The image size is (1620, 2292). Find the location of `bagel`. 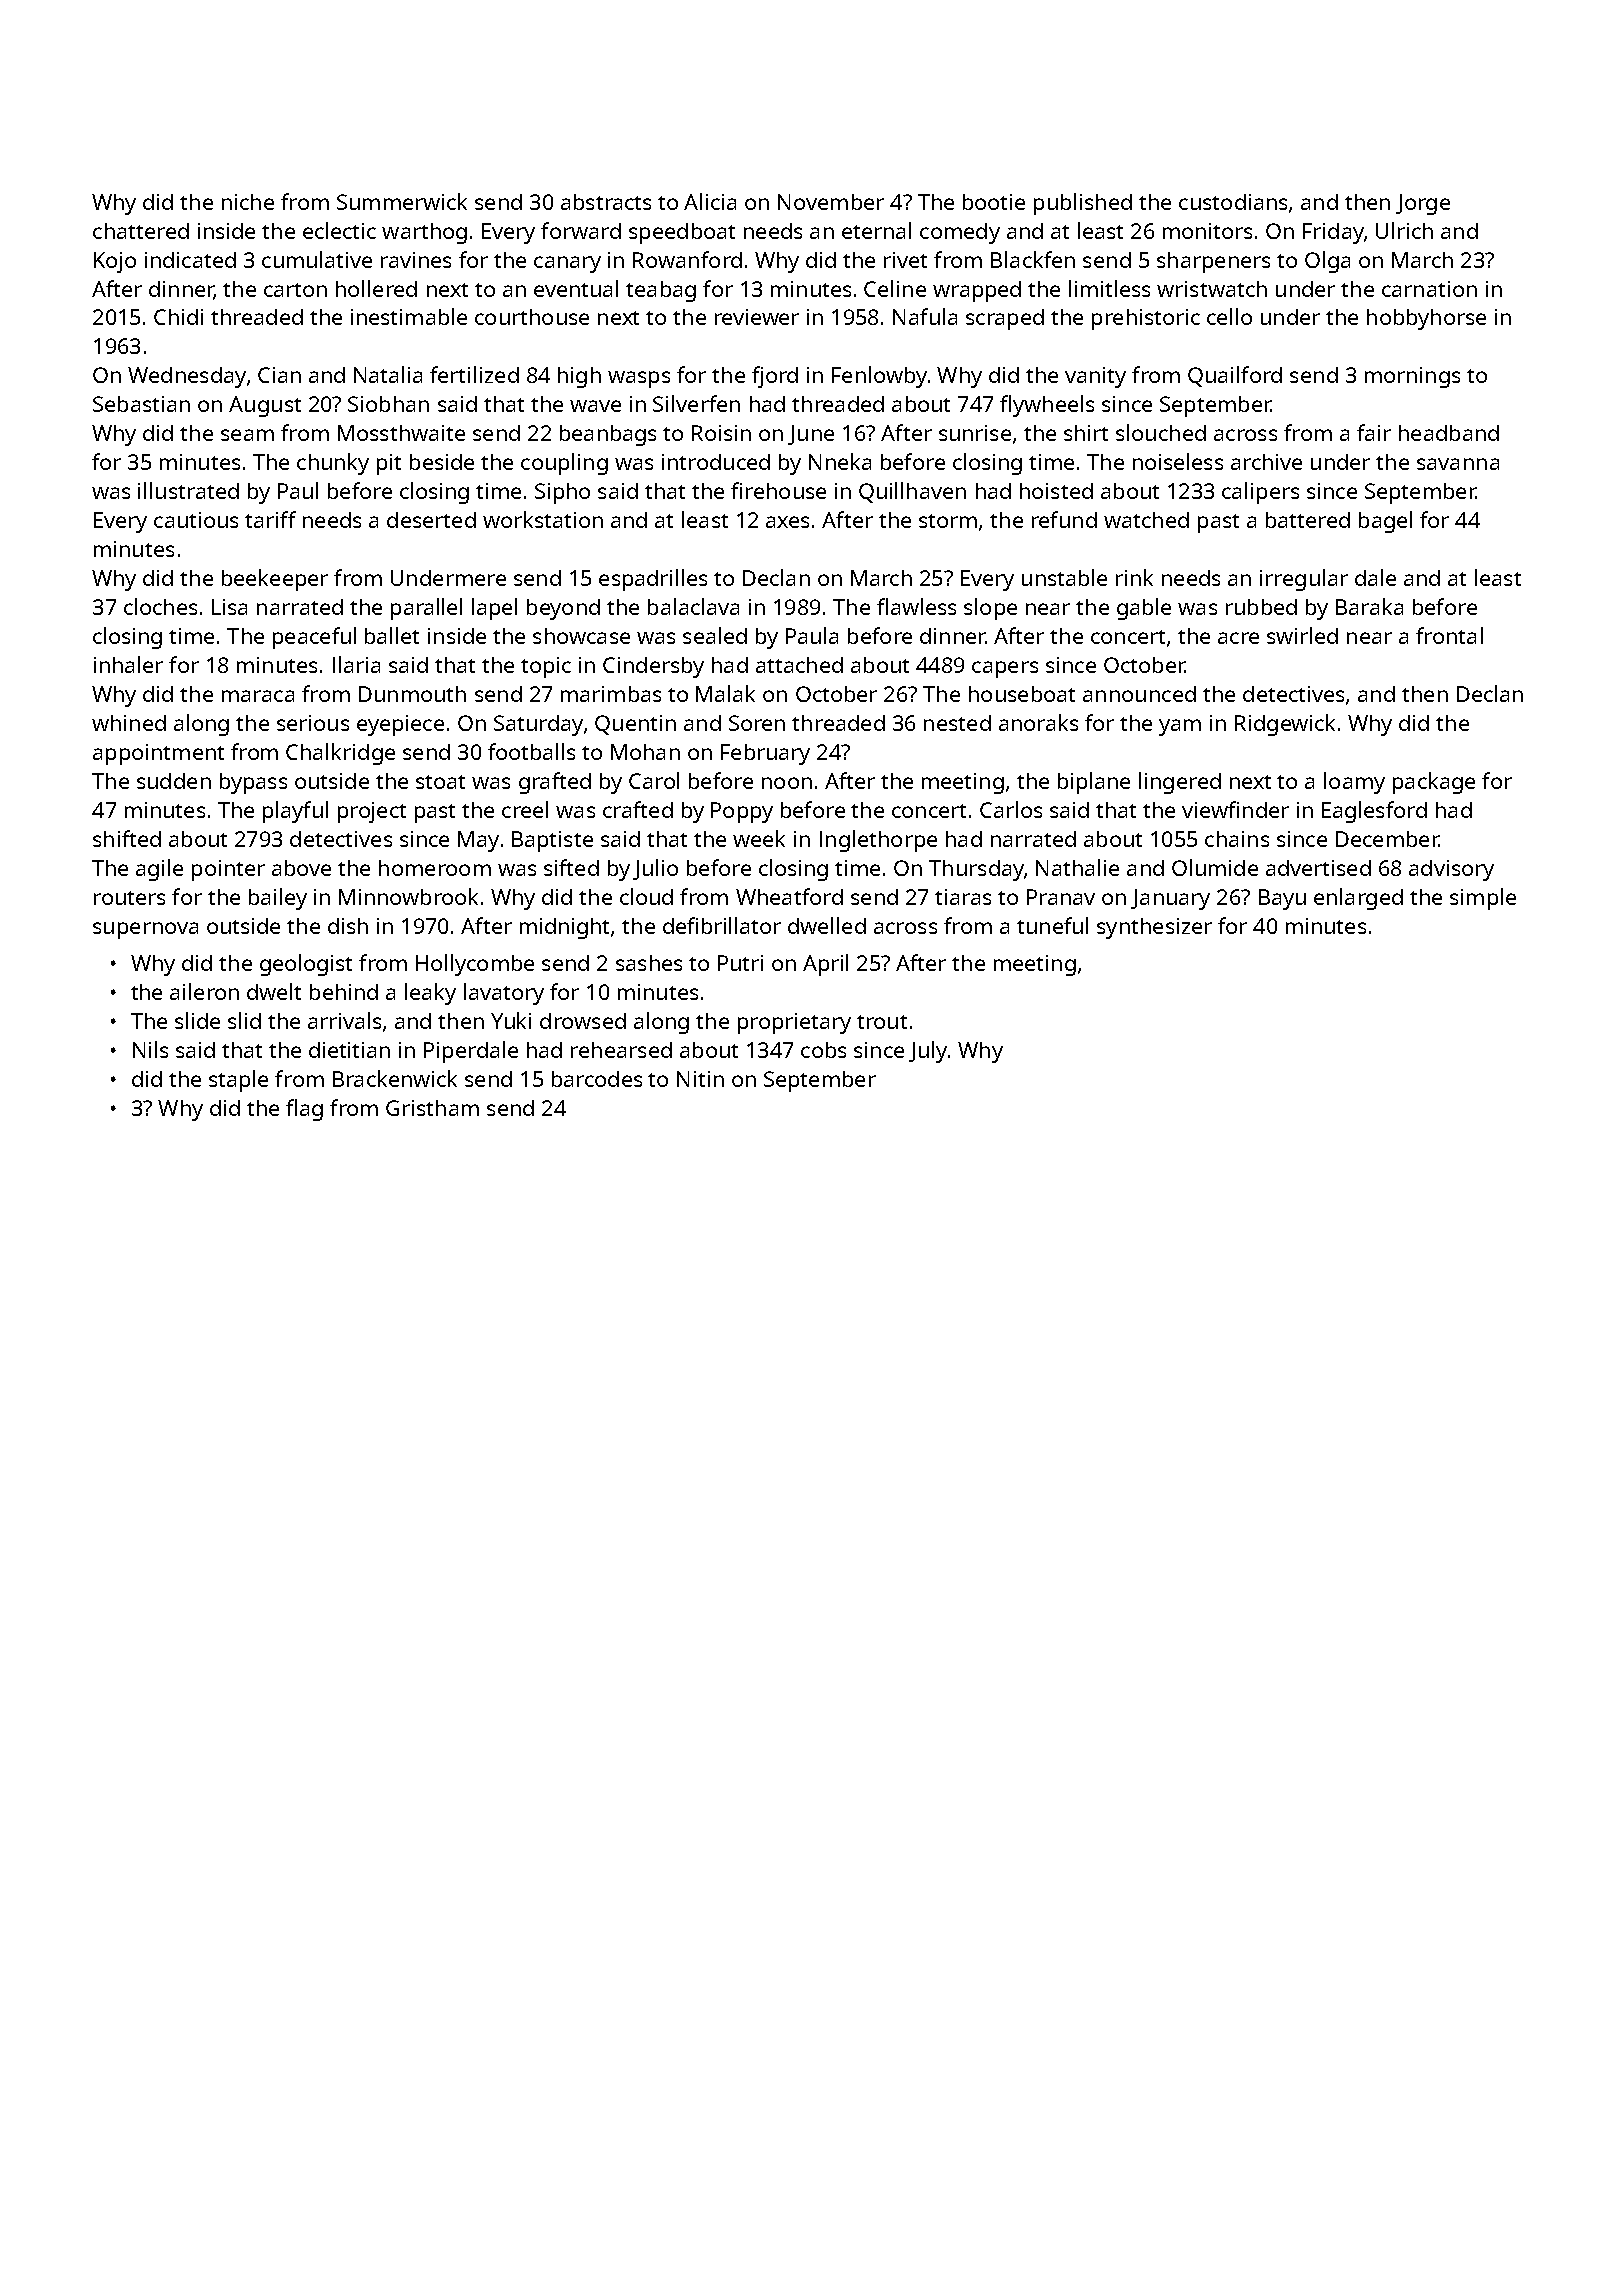

bagel is located at coordinates (1385, 522).
